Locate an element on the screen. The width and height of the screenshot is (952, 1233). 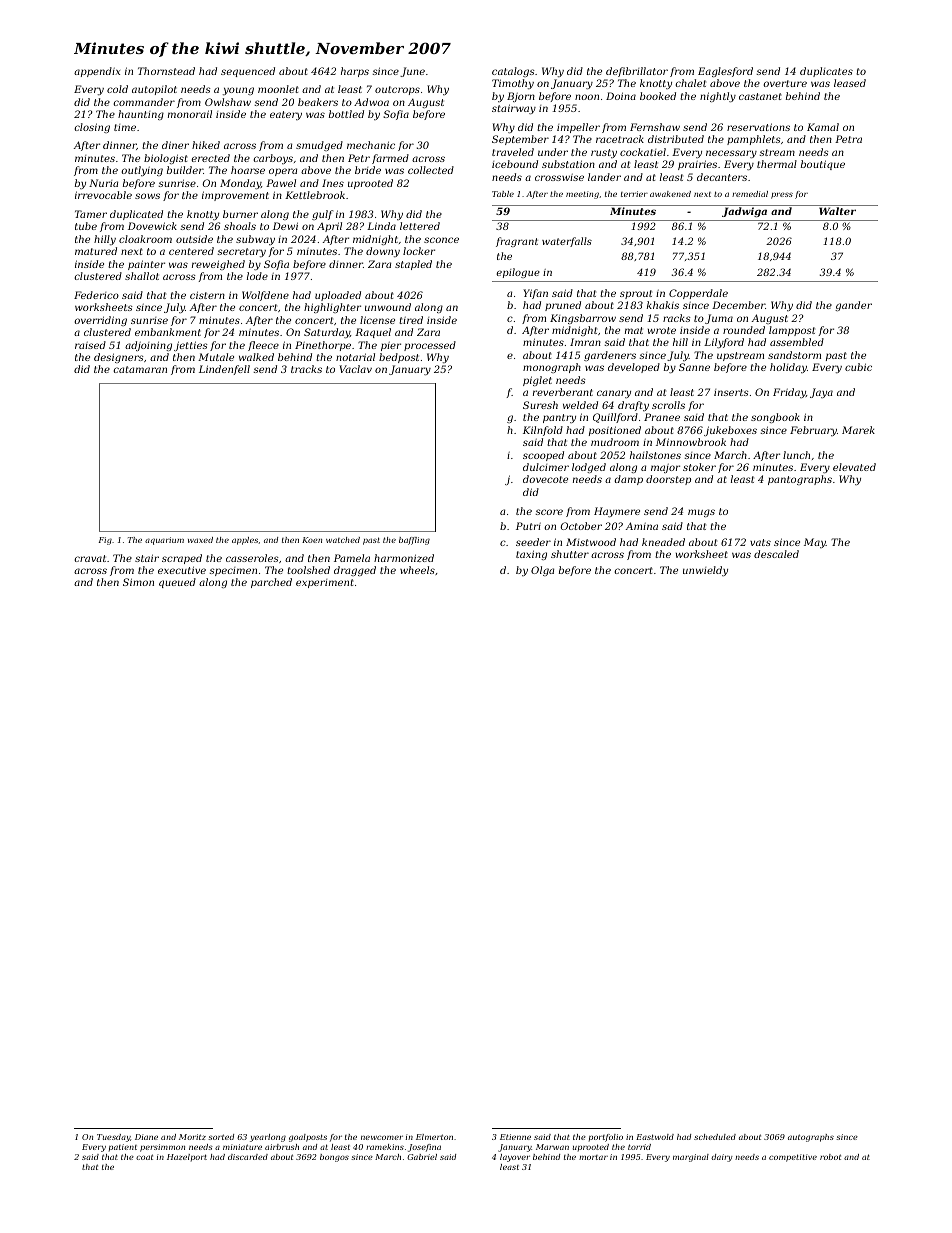
Etienne is located at coordinates (515, 1137).
